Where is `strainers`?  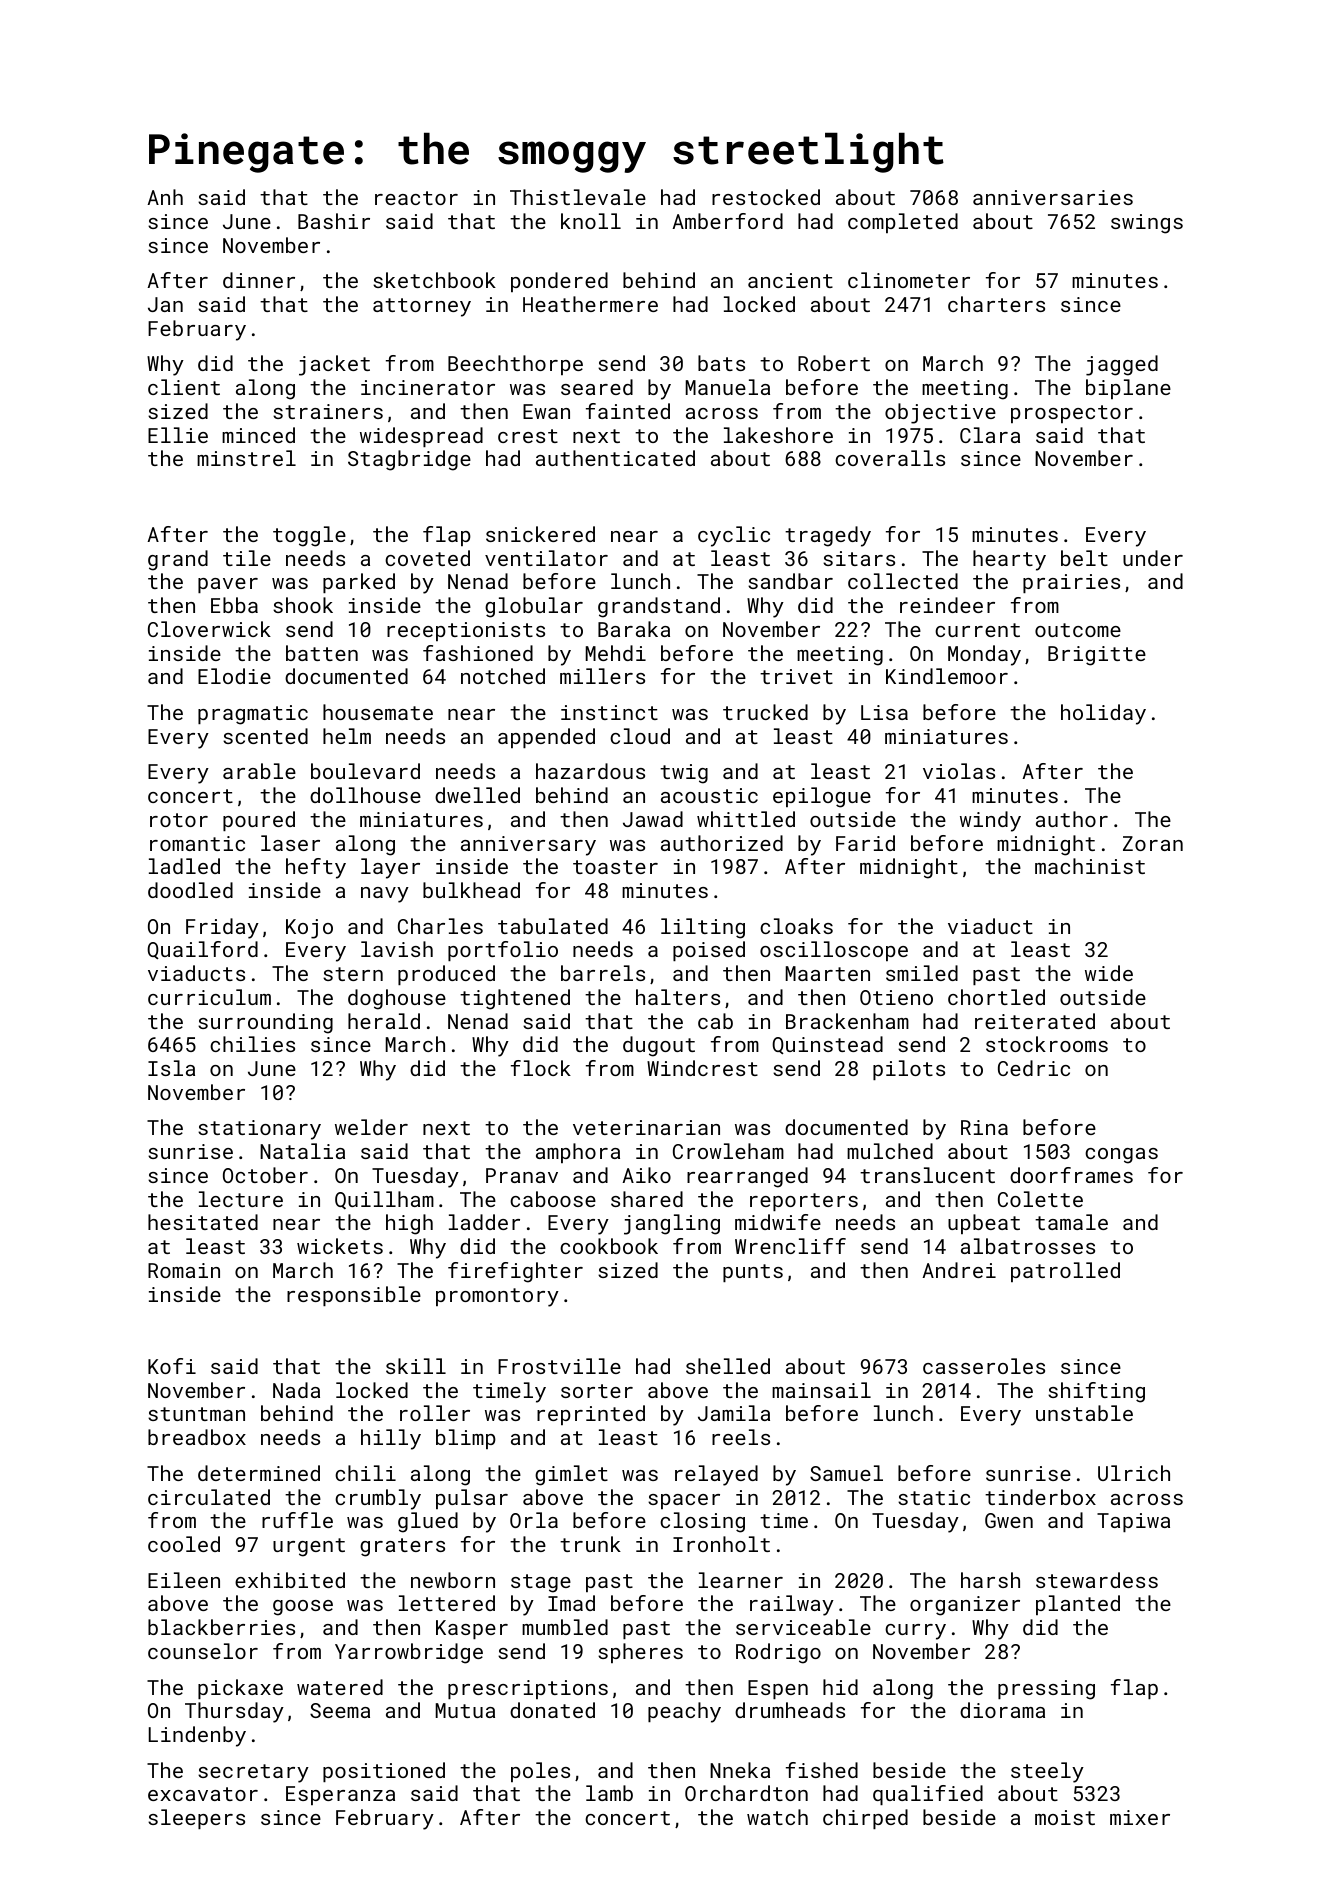 strainers is located at coordinates (328, 411).
